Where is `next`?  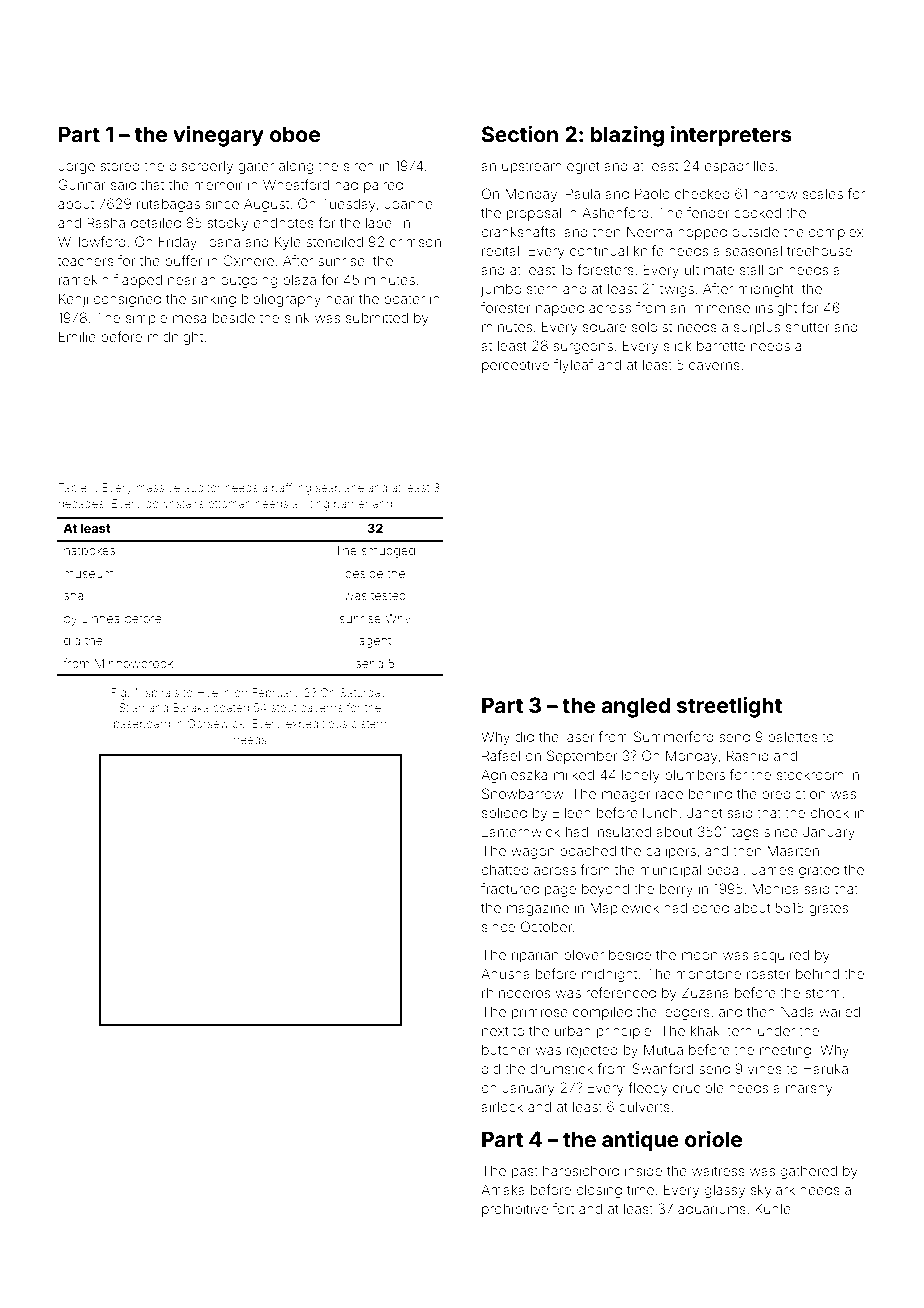 next is located at coordinates (495, 1031).
